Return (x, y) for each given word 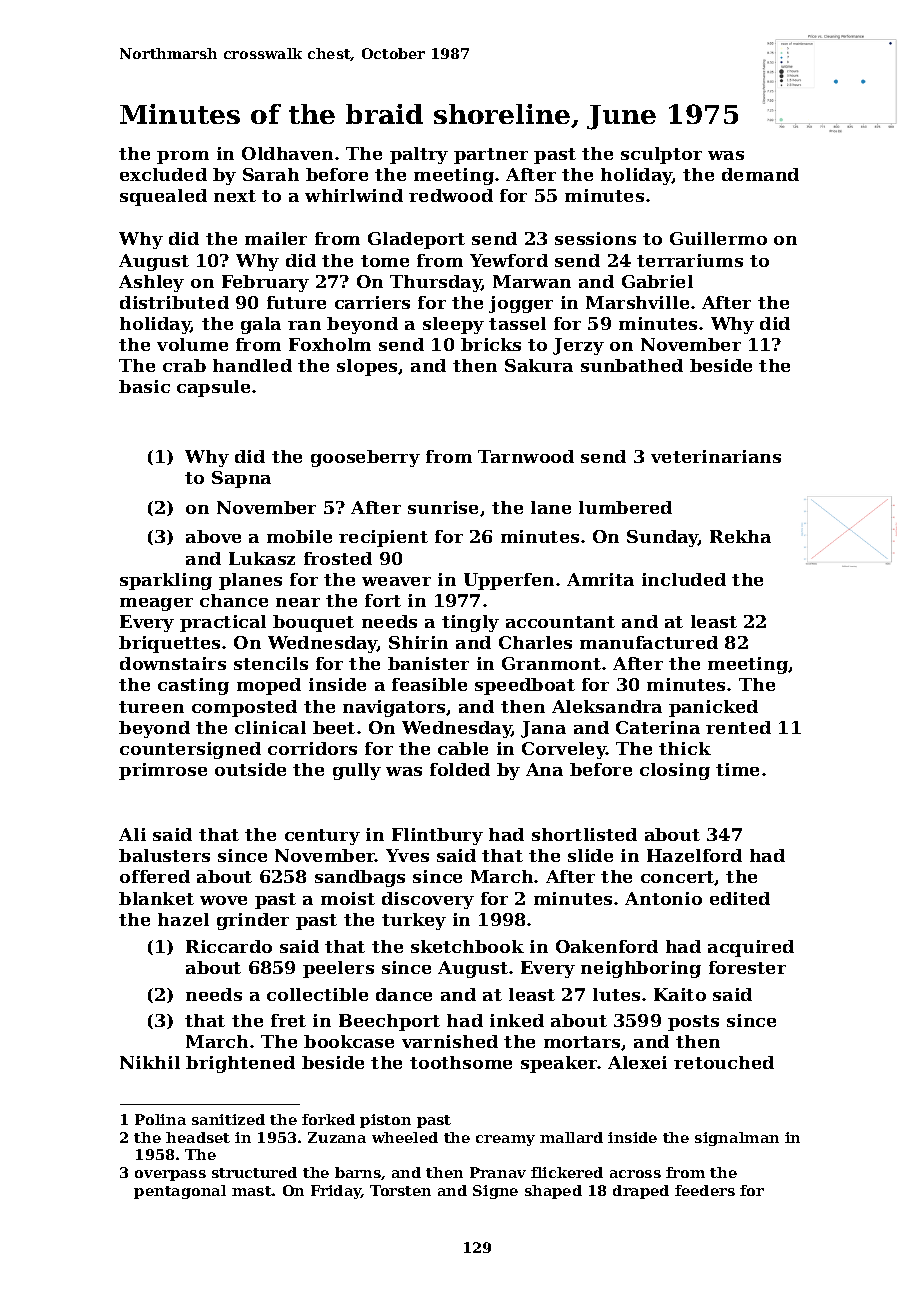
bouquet (313, 623)
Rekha (740, 536)
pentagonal (180, 1192)
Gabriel (657, 281)
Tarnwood (526, 456)
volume (192, 344)
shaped (553, 1192)
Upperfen (509, 581)
